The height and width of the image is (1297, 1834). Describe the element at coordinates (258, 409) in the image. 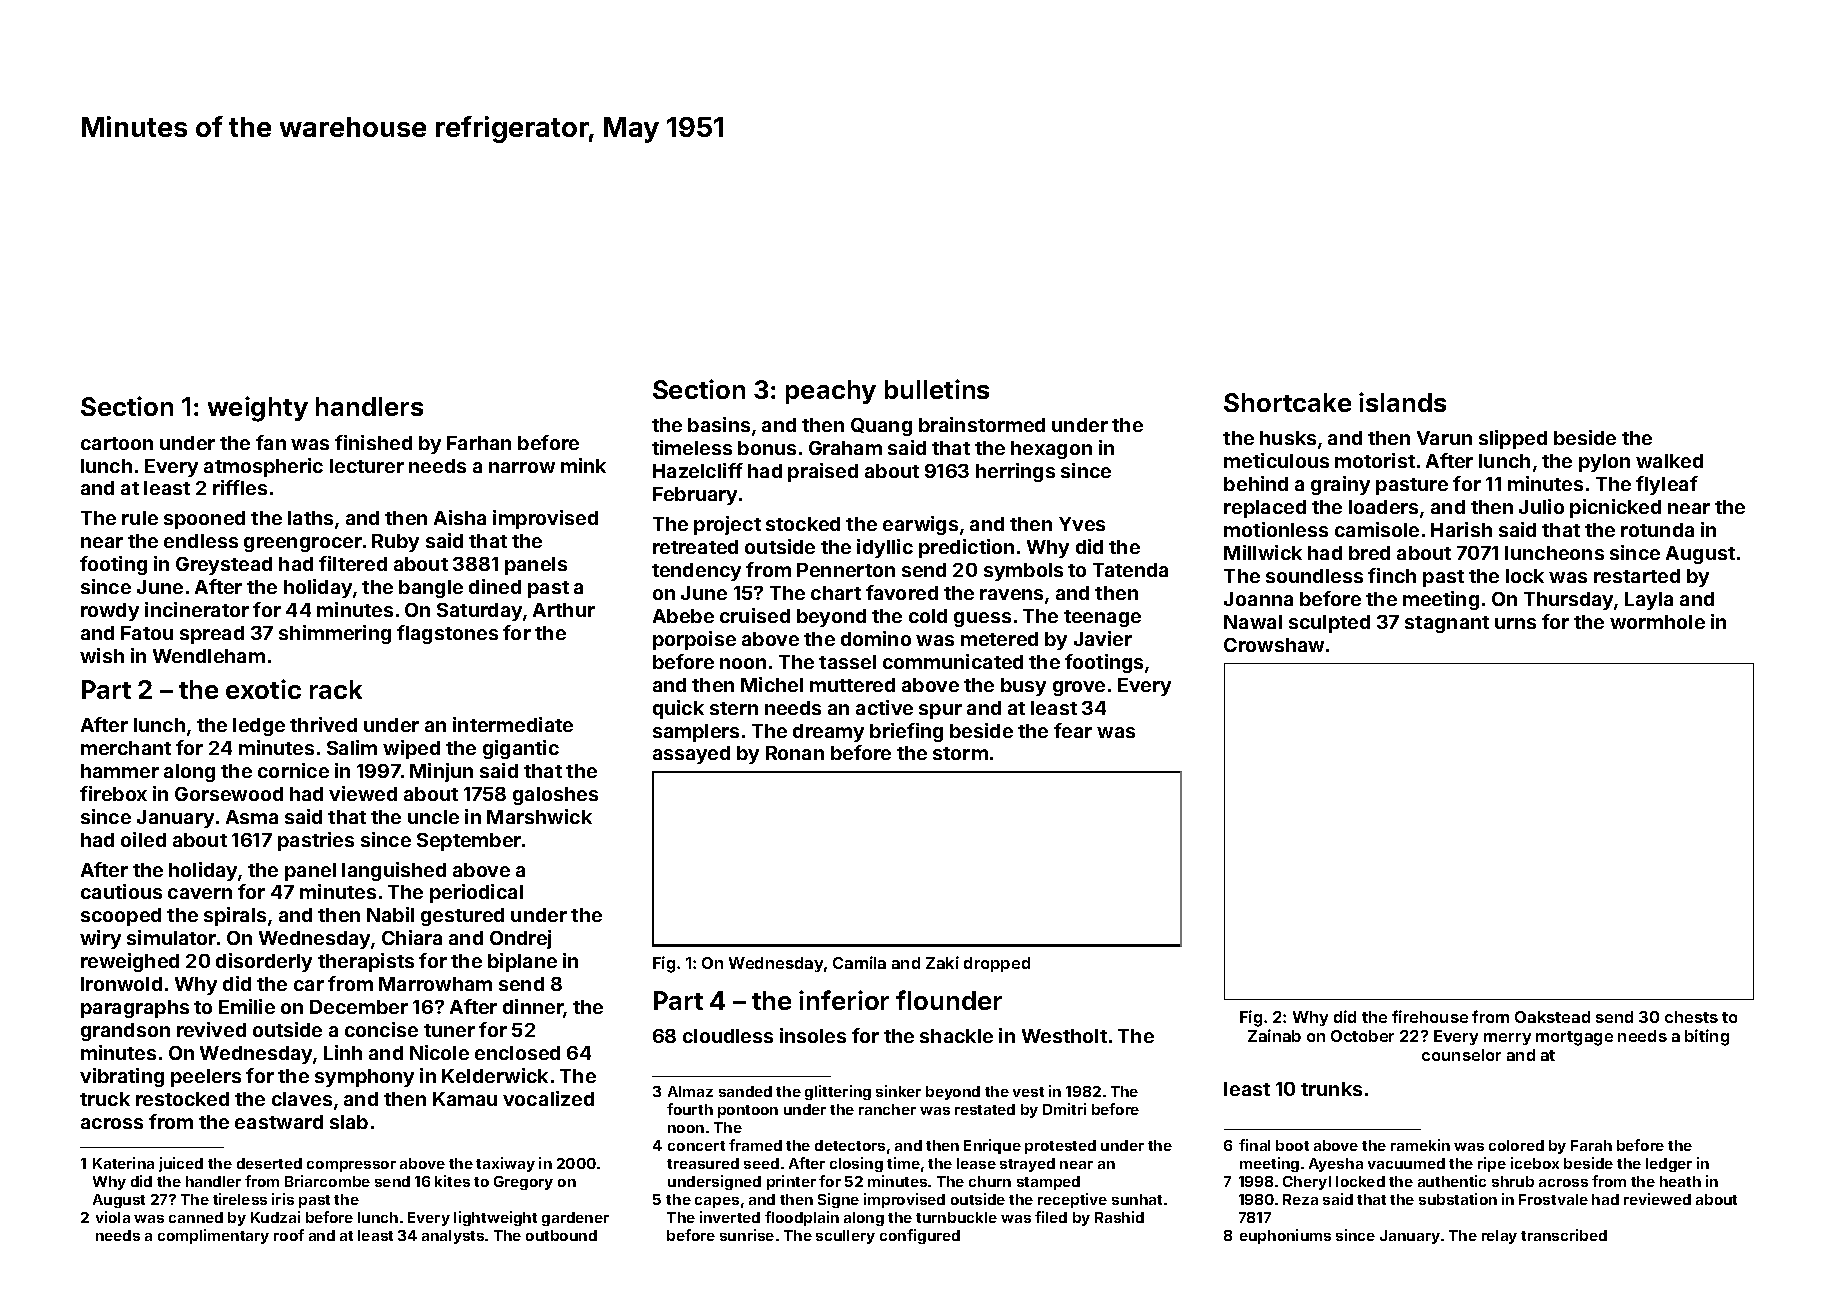

I see `weighty` at that location.
